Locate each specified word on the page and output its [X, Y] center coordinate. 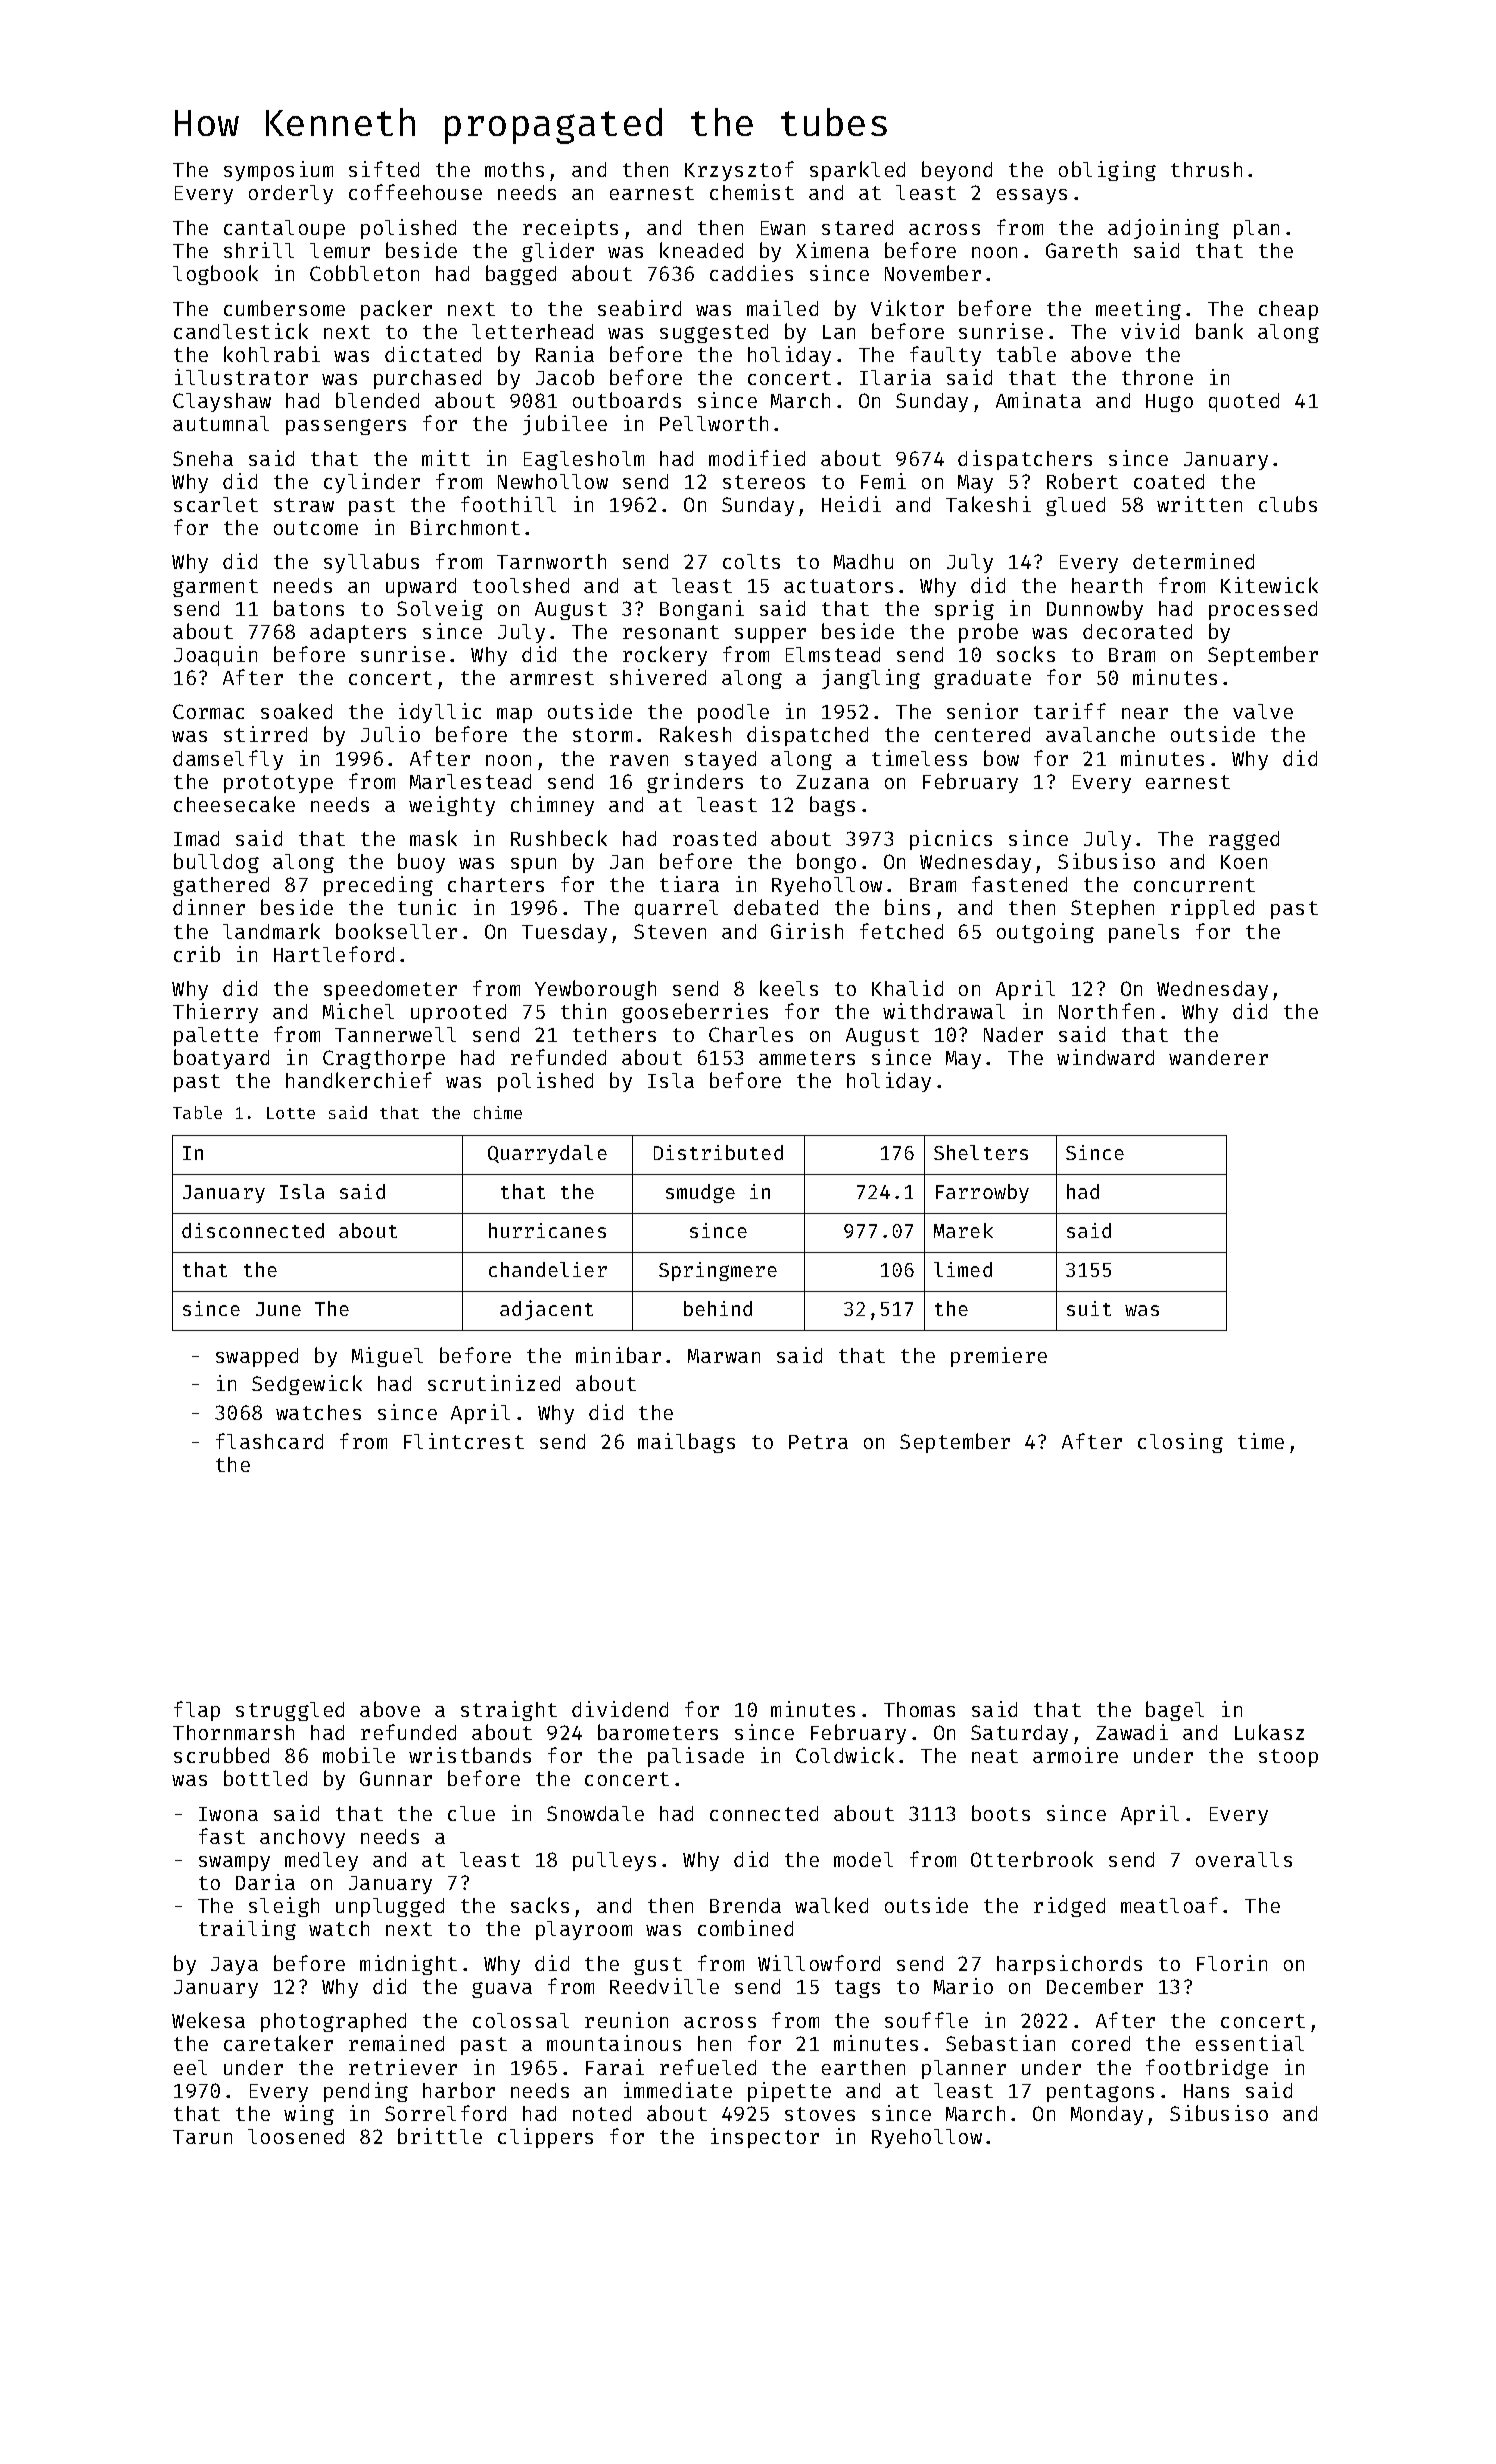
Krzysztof [739, 171]
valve [1263, 711]
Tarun [202, 2137]
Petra [818, 1442]
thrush [1206, 169]
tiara [689, 884]
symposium [278, 171]
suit [1089, 1308]
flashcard [269, 1441]
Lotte [291, 1113]
